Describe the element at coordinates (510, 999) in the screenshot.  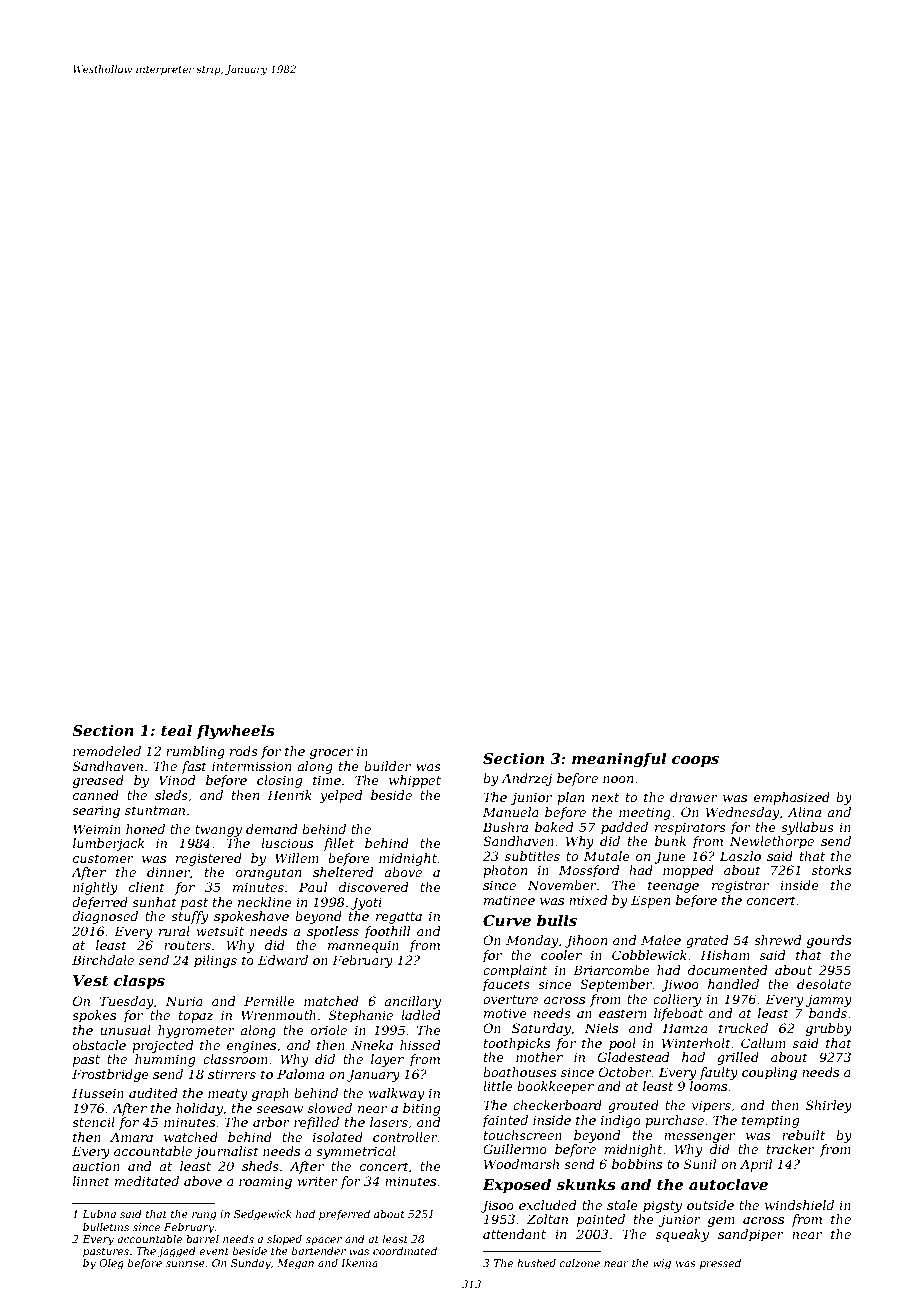
I see `overture` at that location.
